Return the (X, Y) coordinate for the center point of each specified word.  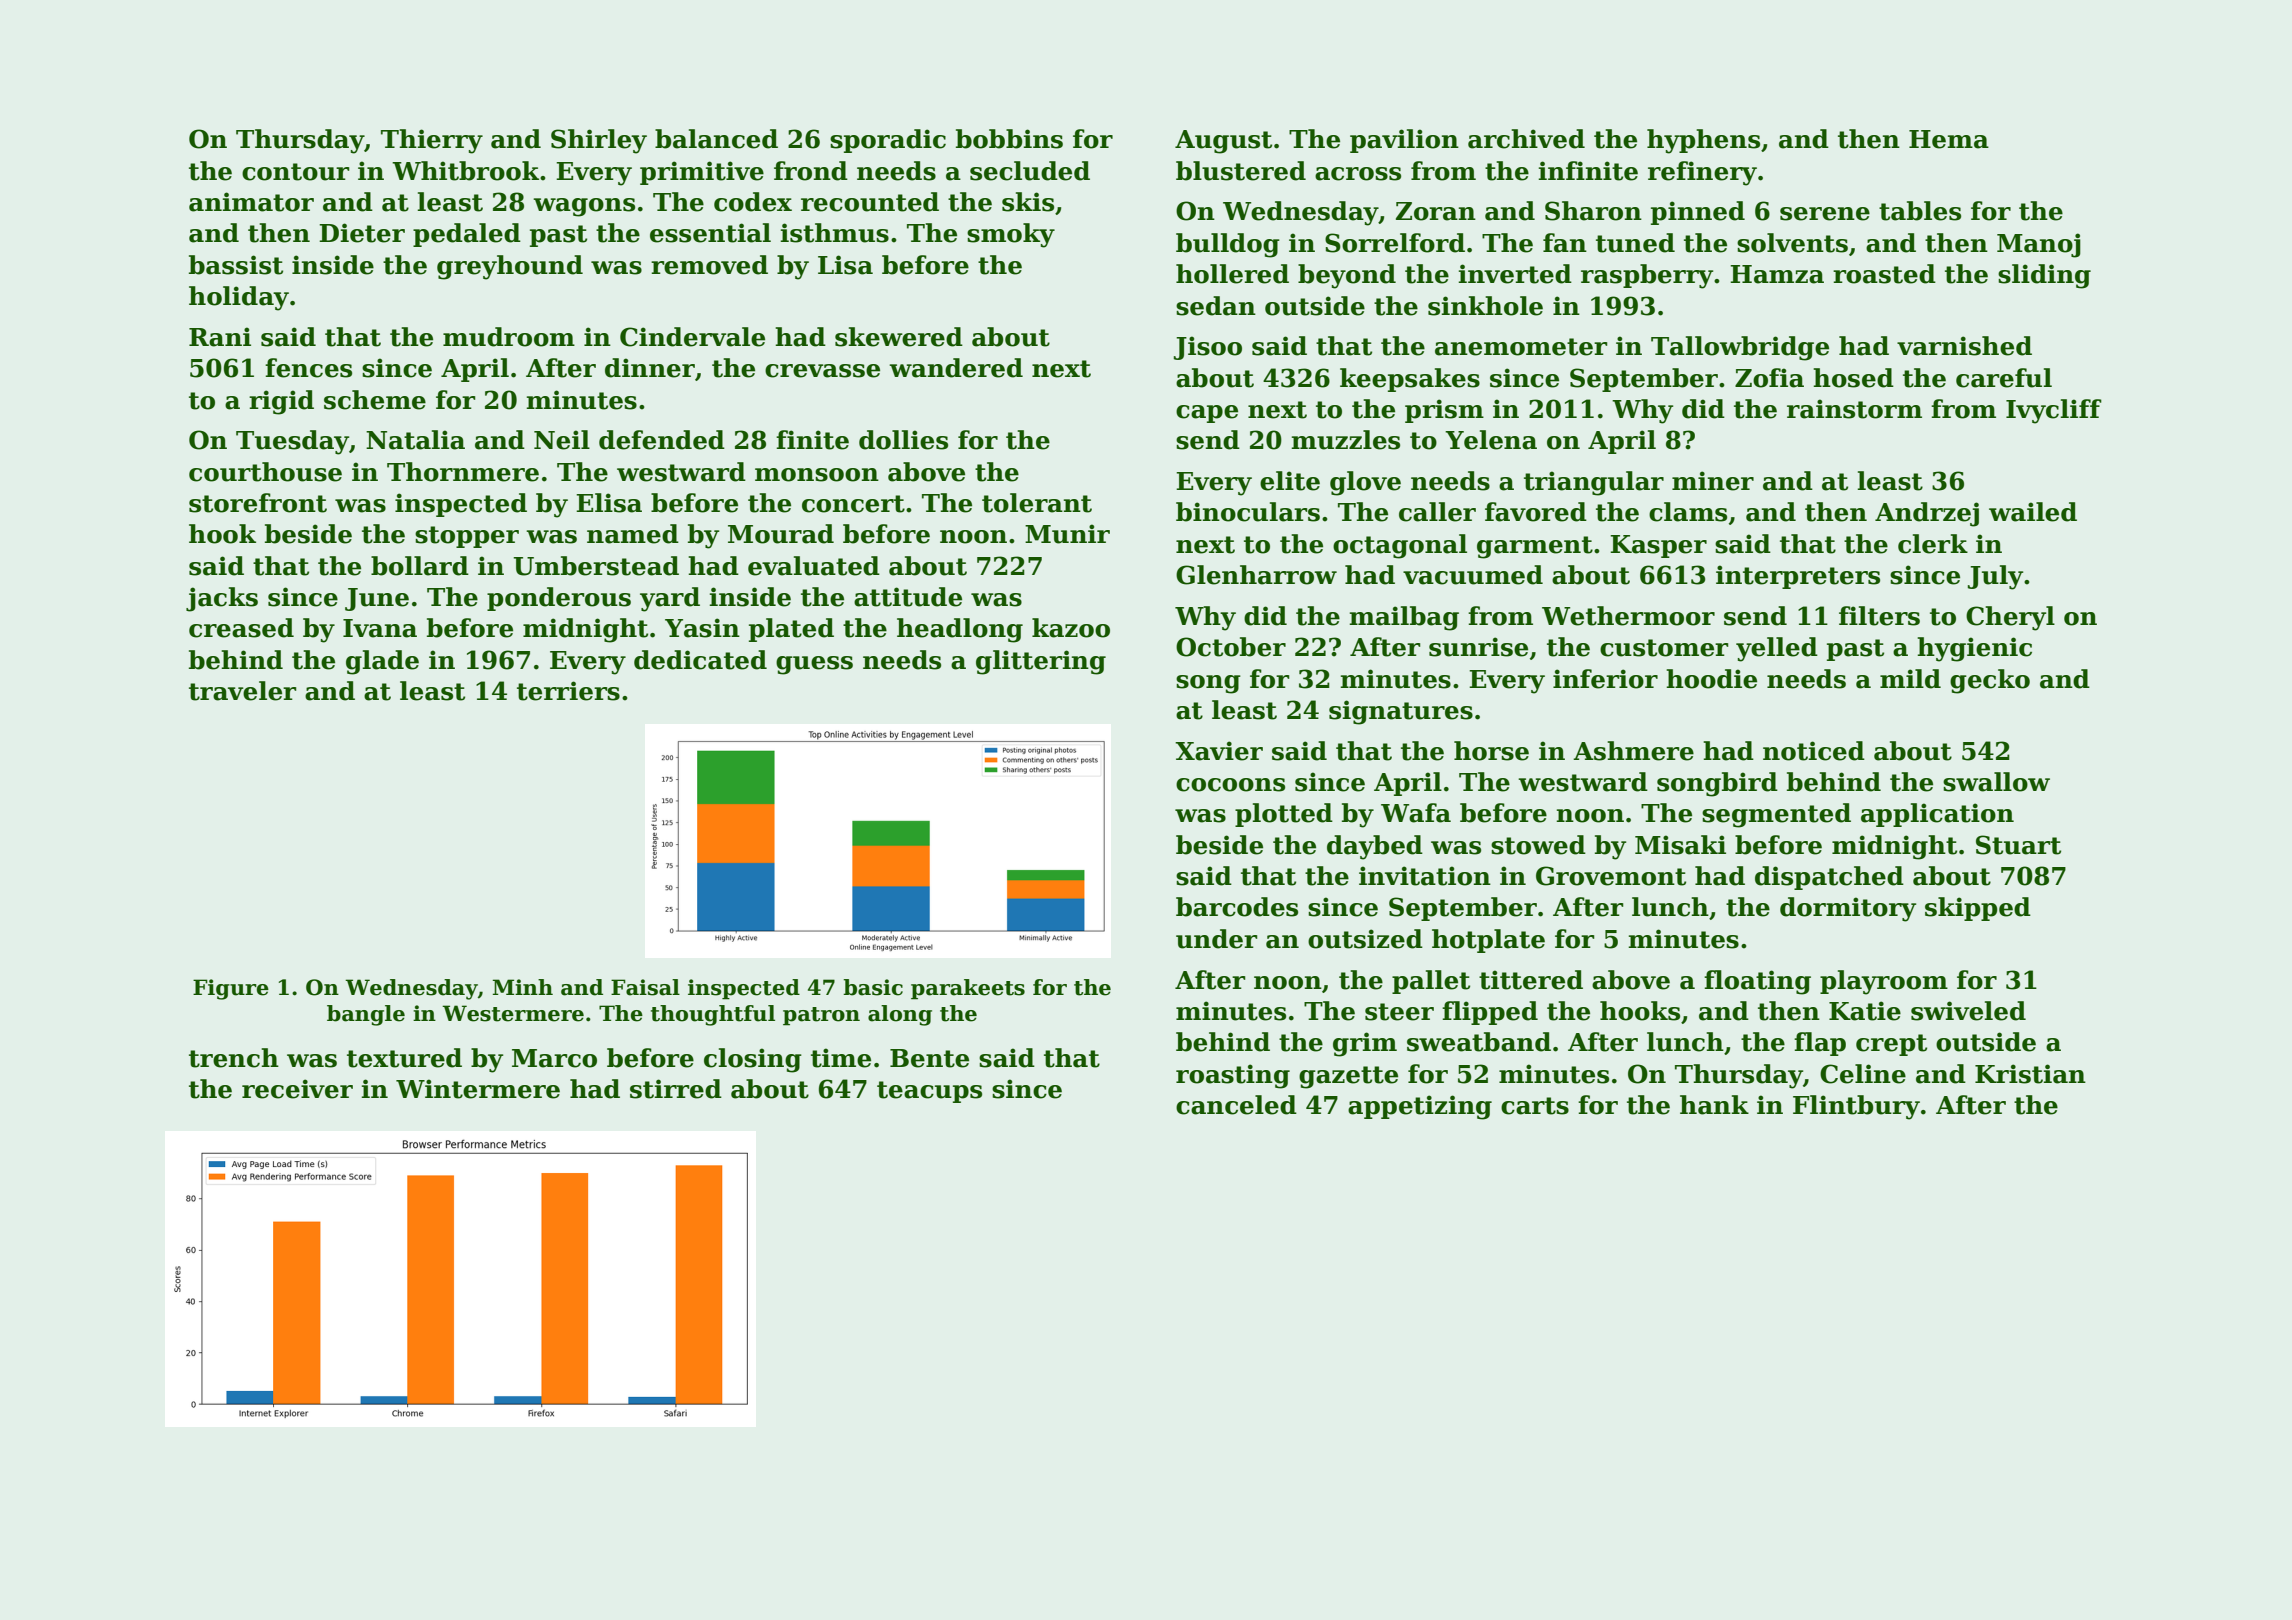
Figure (231, 989)
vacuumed (1473, 575)
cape (1207, 414)
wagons (584, 207)
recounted (870, 202)
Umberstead (596, 566)
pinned (1698, 213)
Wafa (1416, 813)
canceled (1236, 1105)
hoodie (1711, 679)
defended (662, 440)
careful (2004, 378)
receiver (297, 1089)
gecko (1990, 681)
